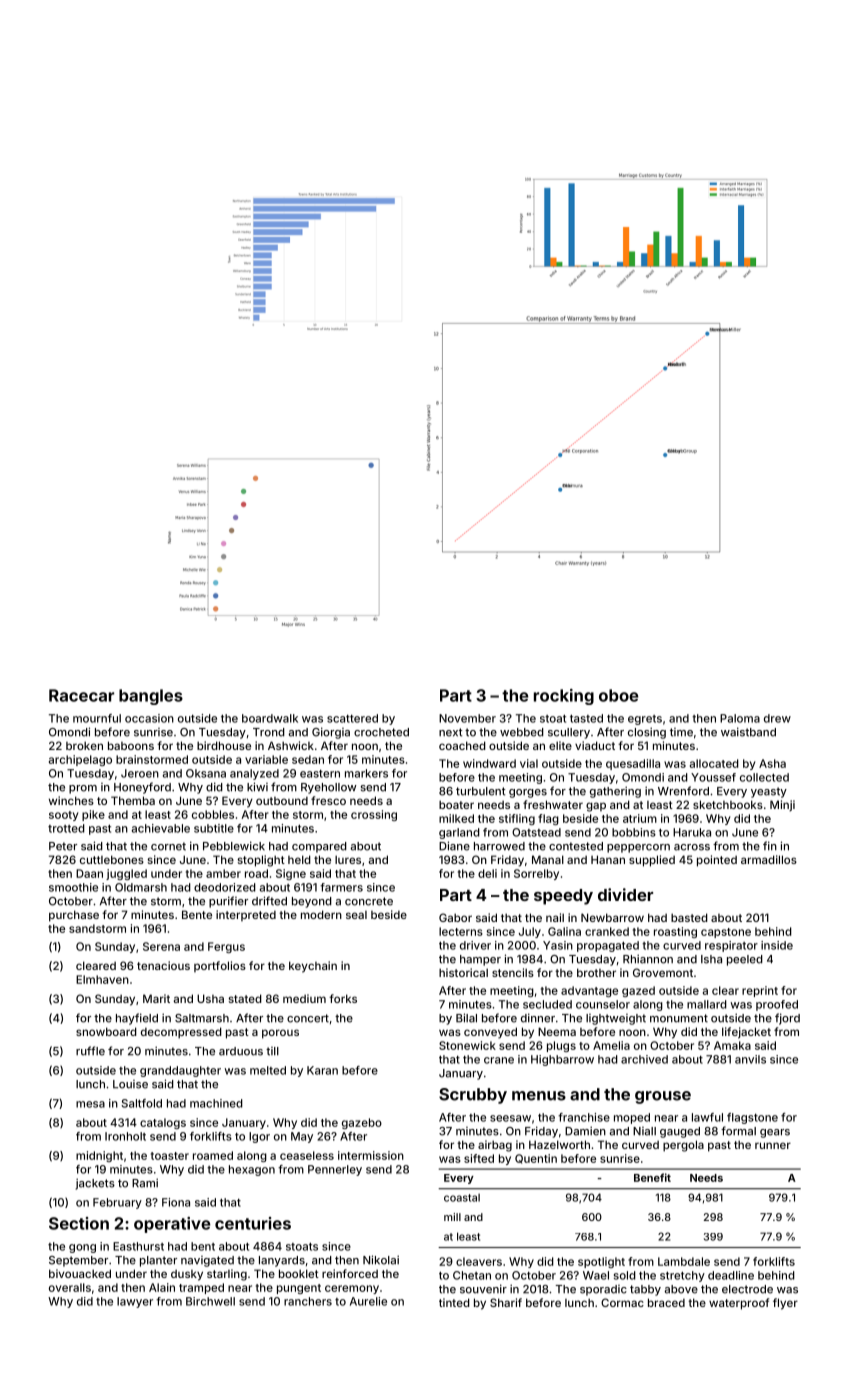 This screenshot has width=849, height=1400. What do you see at coordinates (135, 1302) in the screenshot?
I see `lawyer` at bounding box center [135, 1302].
